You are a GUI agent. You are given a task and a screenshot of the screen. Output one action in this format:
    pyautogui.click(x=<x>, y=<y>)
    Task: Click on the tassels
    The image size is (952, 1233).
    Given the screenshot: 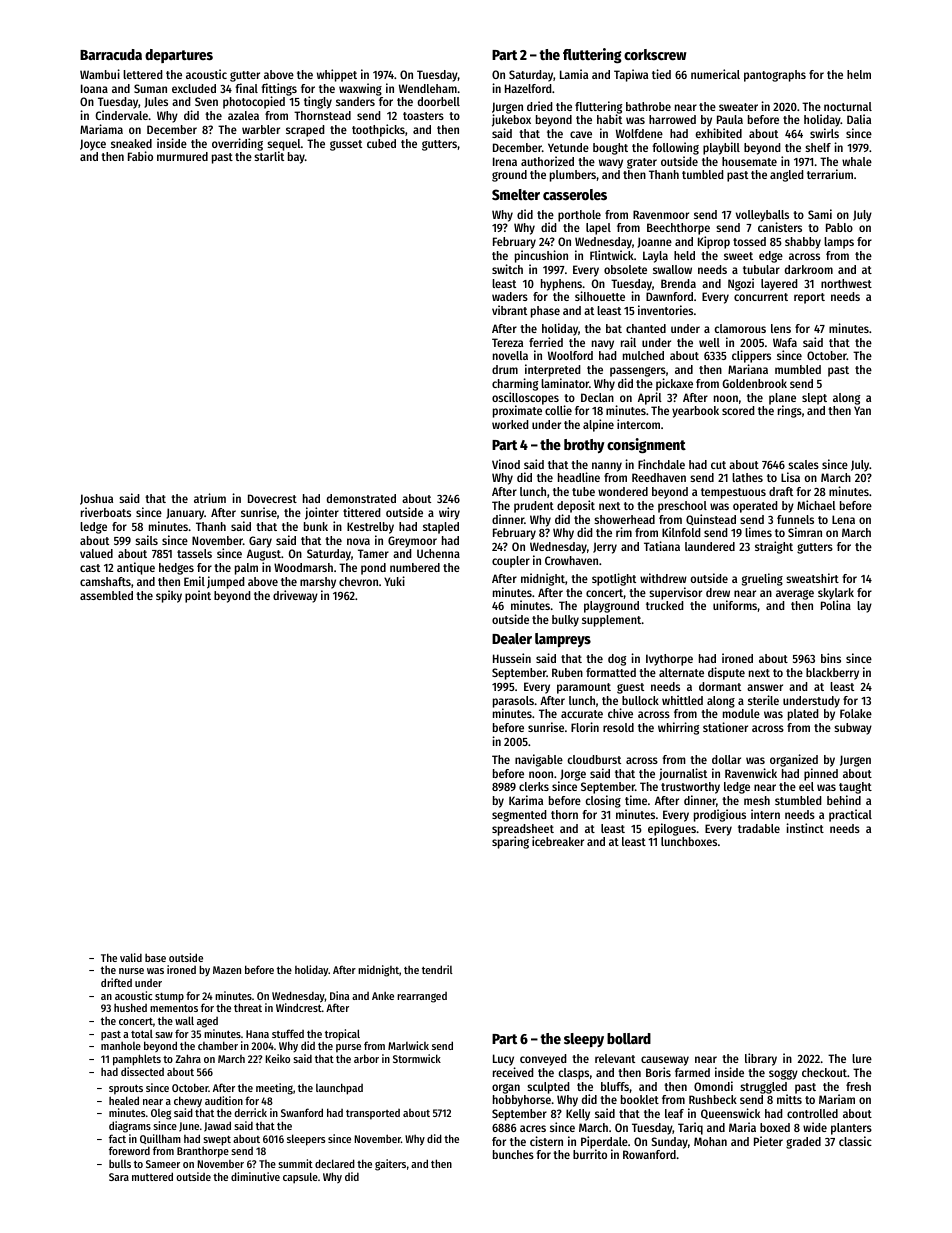 What is the action you would take?
    pyautogui.click(x=194, y=553)
